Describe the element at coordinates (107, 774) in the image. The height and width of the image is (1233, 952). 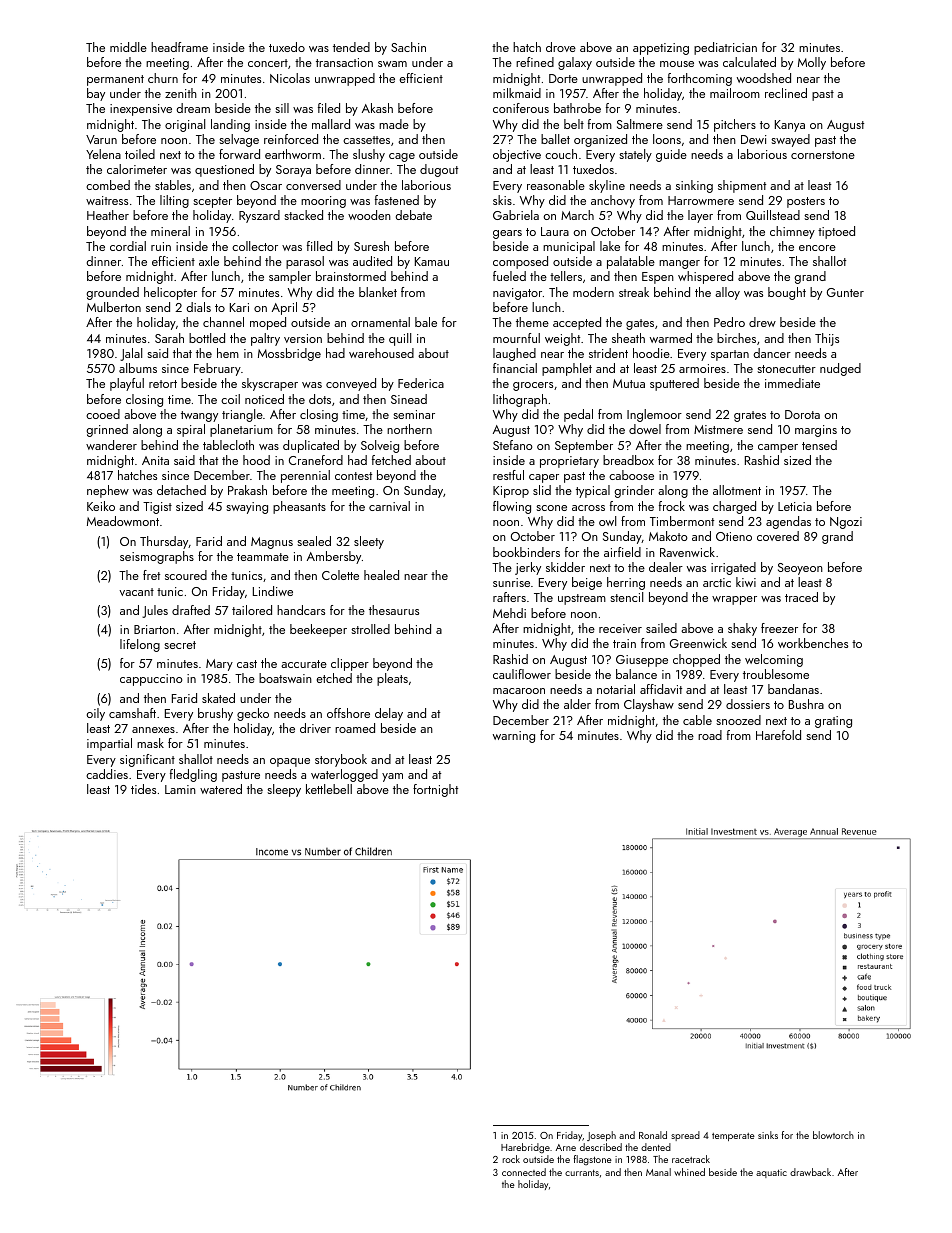
I see `caddies` at that location.
